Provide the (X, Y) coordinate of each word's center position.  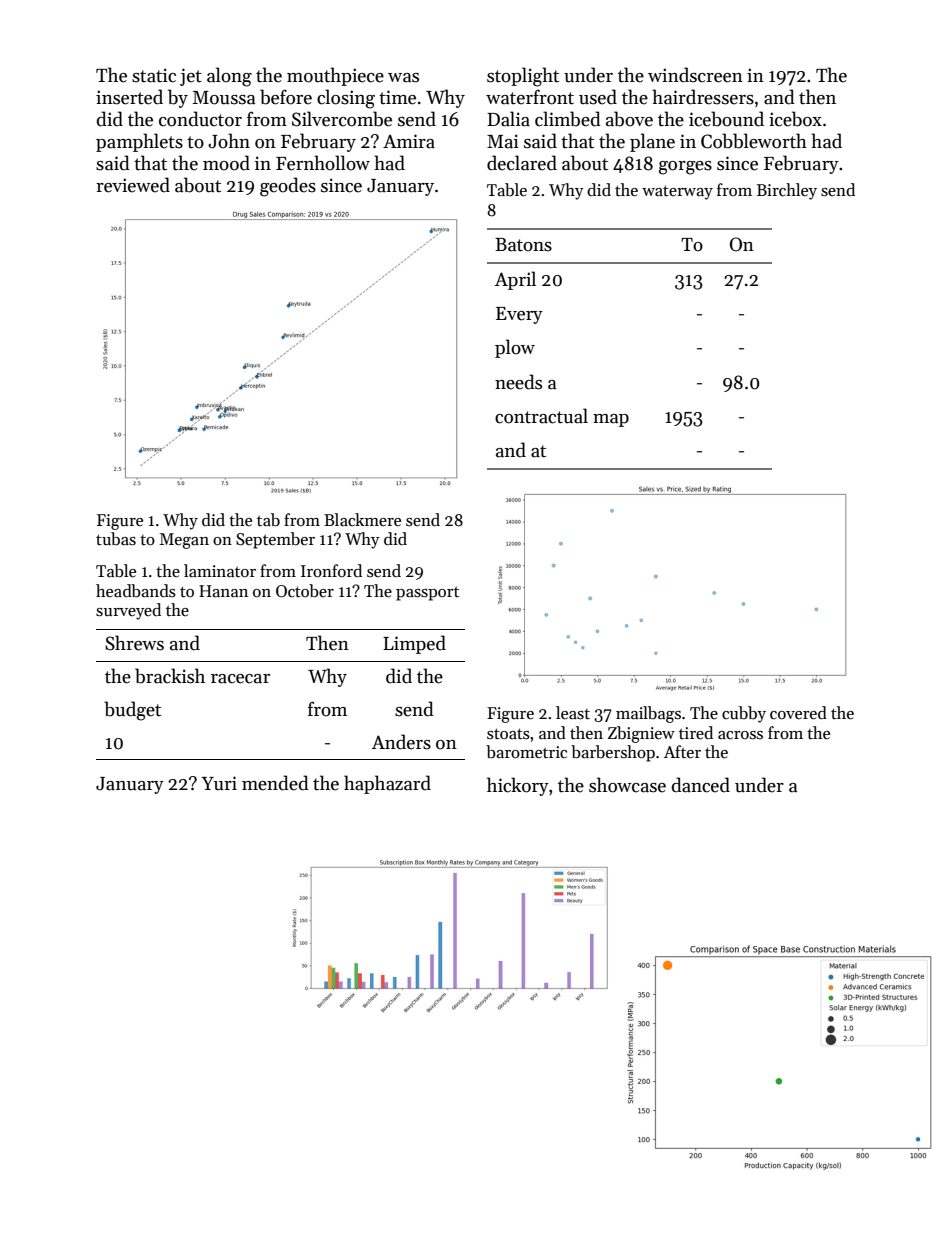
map (611, 420)
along (229, 77)
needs (518, 382)
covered (798, 713)
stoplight (523, 77)
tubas (116, 539)
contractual (541, 416)
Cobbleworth (754, 141)
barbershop (613, 753)
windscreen (695, 75)
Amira (409, 141)
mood (226, 163)
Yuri (219, 783)
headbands (136, 591)
